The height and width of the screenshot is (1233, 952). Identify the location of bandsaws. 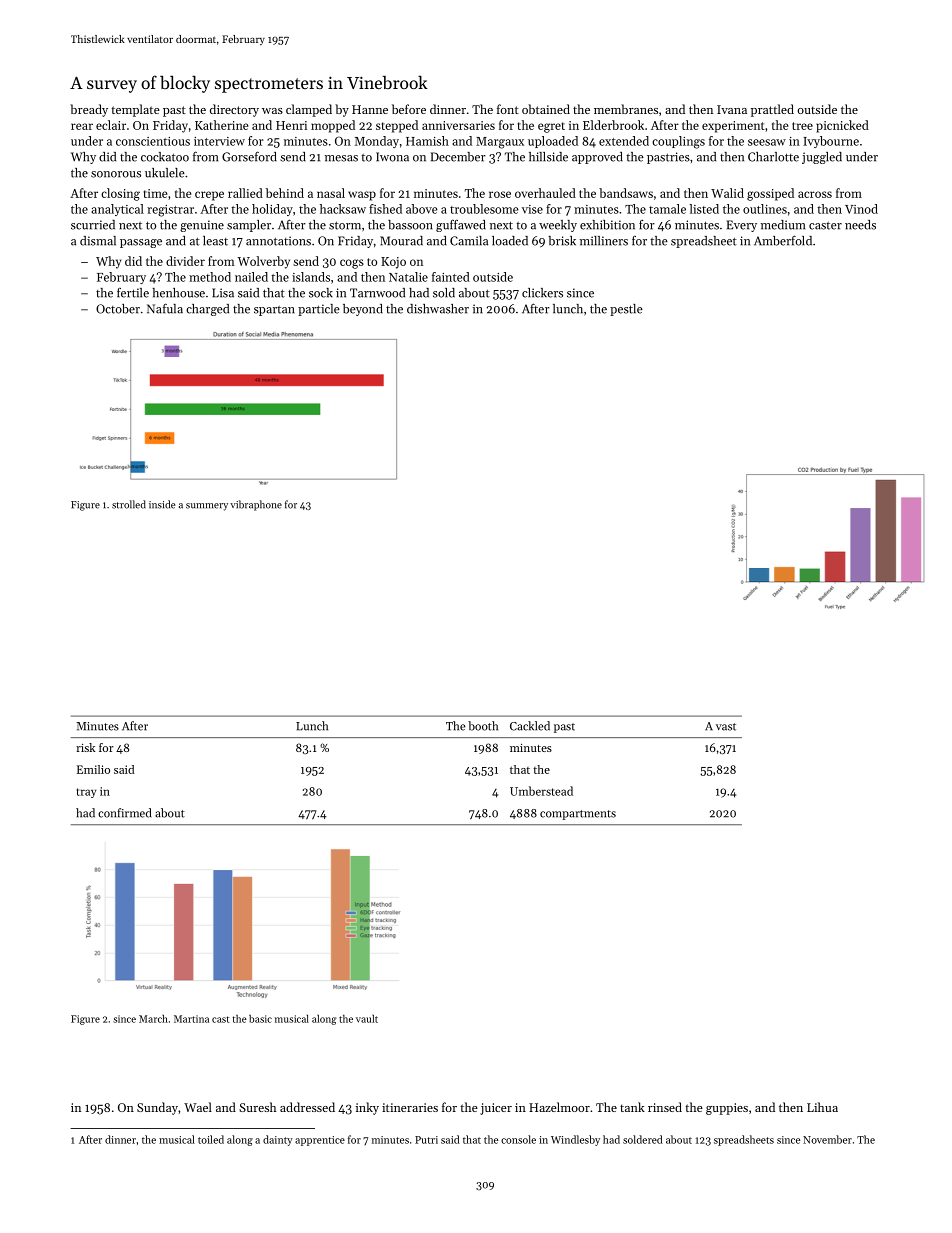
(626, 193).
